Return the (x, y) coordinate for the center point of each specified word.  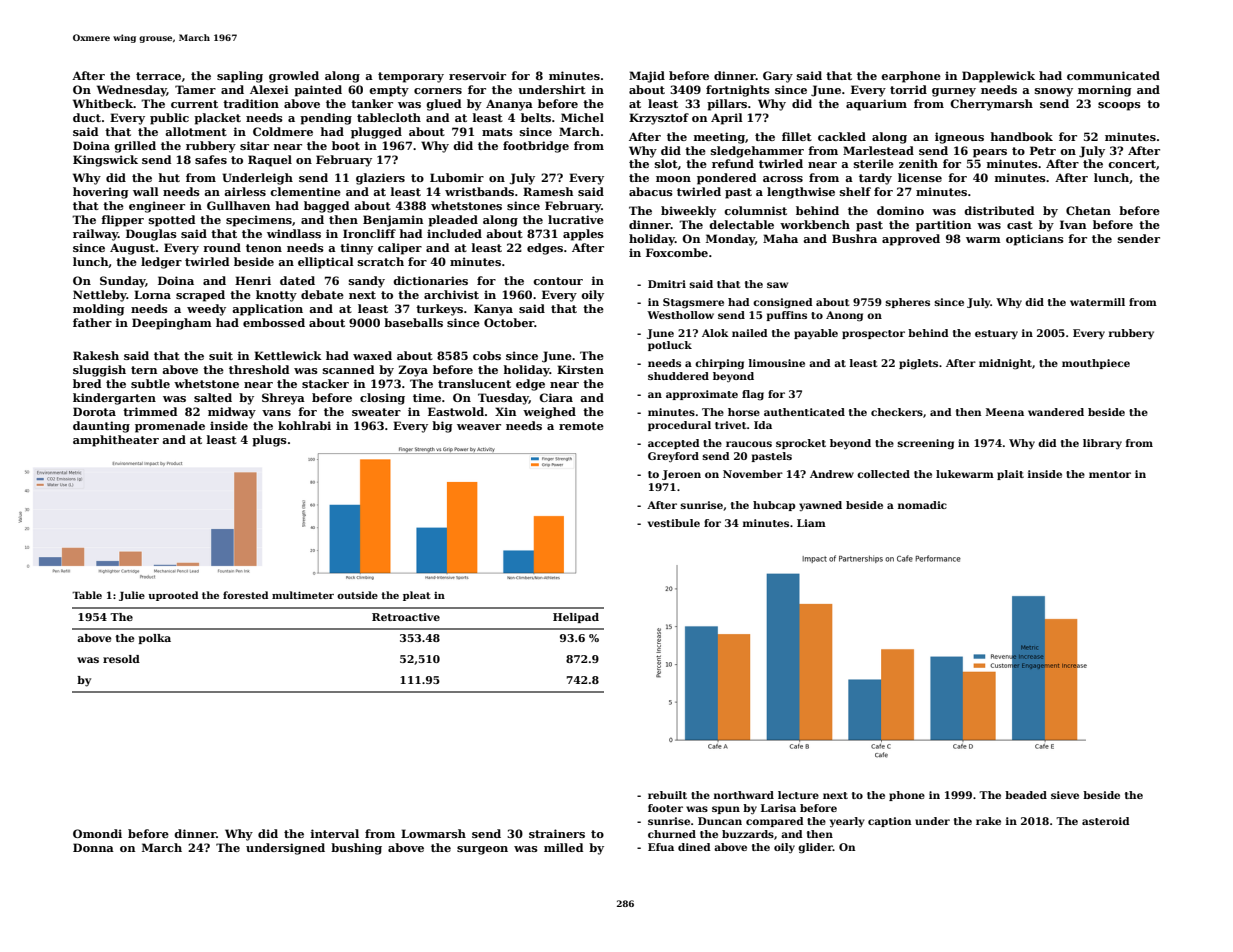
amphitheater (116, 441)
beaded (1026, 795)
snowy (1054, 92)
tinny (356, 249)
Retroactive (406, 617)
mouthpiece (1096, 364)
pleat (417, 596)
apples (583, 235)
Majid (647, 77)
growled (294, 77)
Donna (93, 847)
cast (1020, 225)
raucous (749, 444)
